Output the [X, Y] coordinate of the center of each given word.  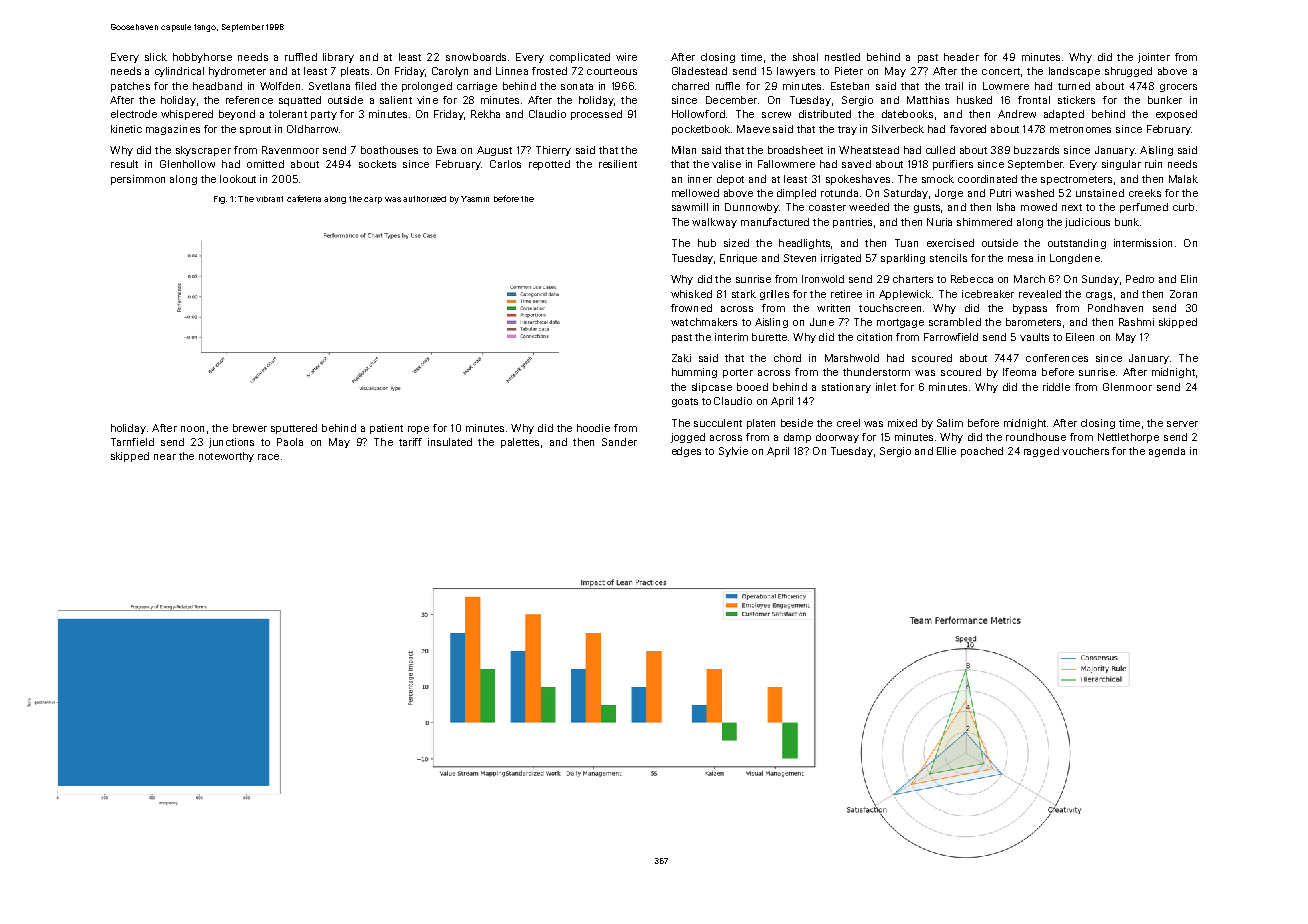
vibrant [269, 199]
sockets [377, 164]
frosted [549, 71]
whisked [691, 294]
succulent [718, 423]
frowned [691, 308]
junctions [231, 443]
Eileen [1080, 337]
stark [744, 294]
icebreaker [988, 294]
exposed [1176, 115]
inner [700, 179]
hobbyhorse [202, 58]
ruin [1153, 164]
